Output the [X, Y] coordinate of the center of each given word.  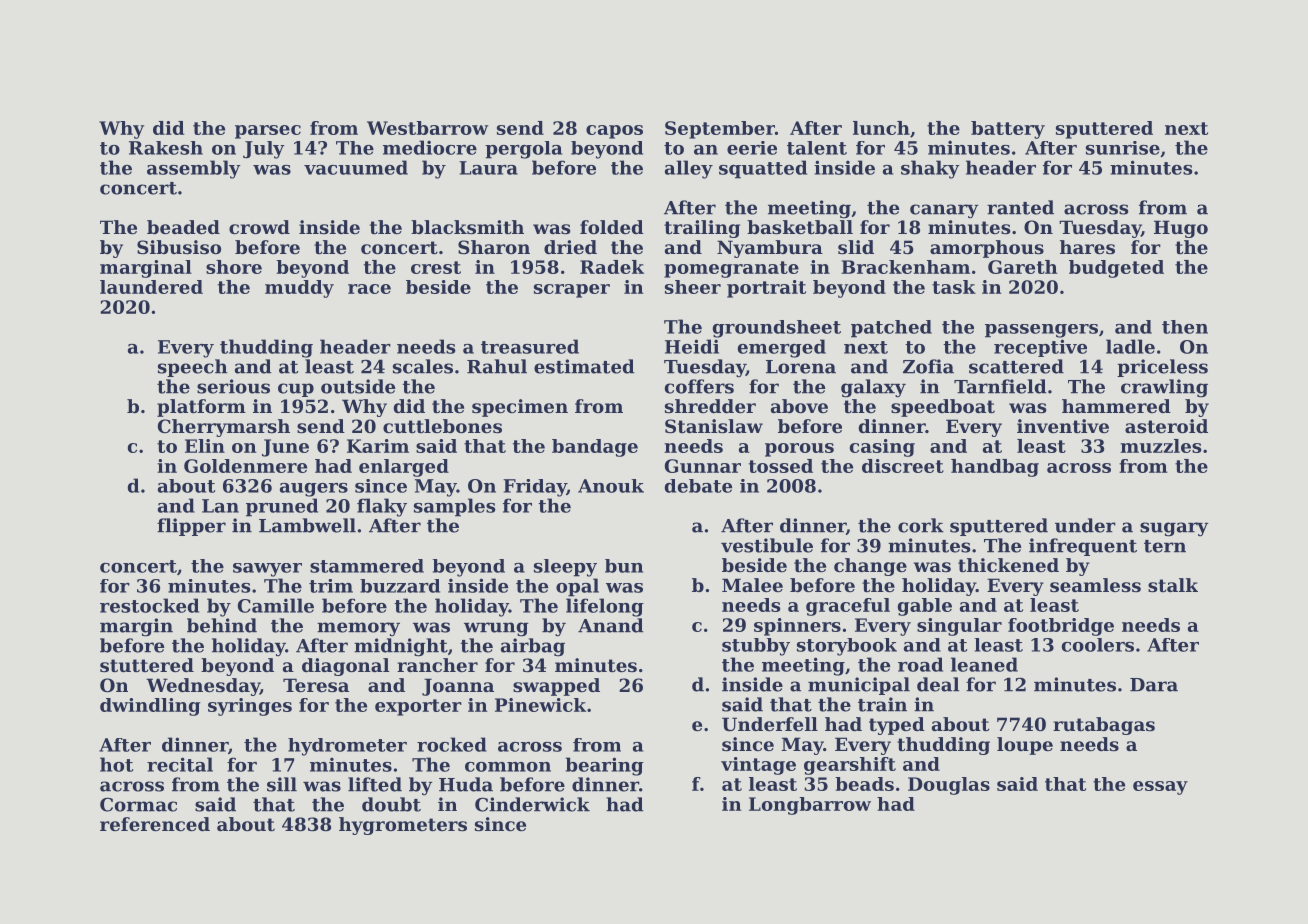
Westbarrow [427, 128]
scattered [1016, 366]
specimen [520, 408]
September [720, 130]
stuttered [147, 665]
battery [1008, 130]
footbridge [1061, 627]
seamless [1095, 585]
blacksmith [467, 227]
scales [423, 366]
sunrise [1123, 148]
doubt [391, 804]
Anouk [611, 486]
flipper [191, 527]
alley [689, 169]
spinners [797, 627]
